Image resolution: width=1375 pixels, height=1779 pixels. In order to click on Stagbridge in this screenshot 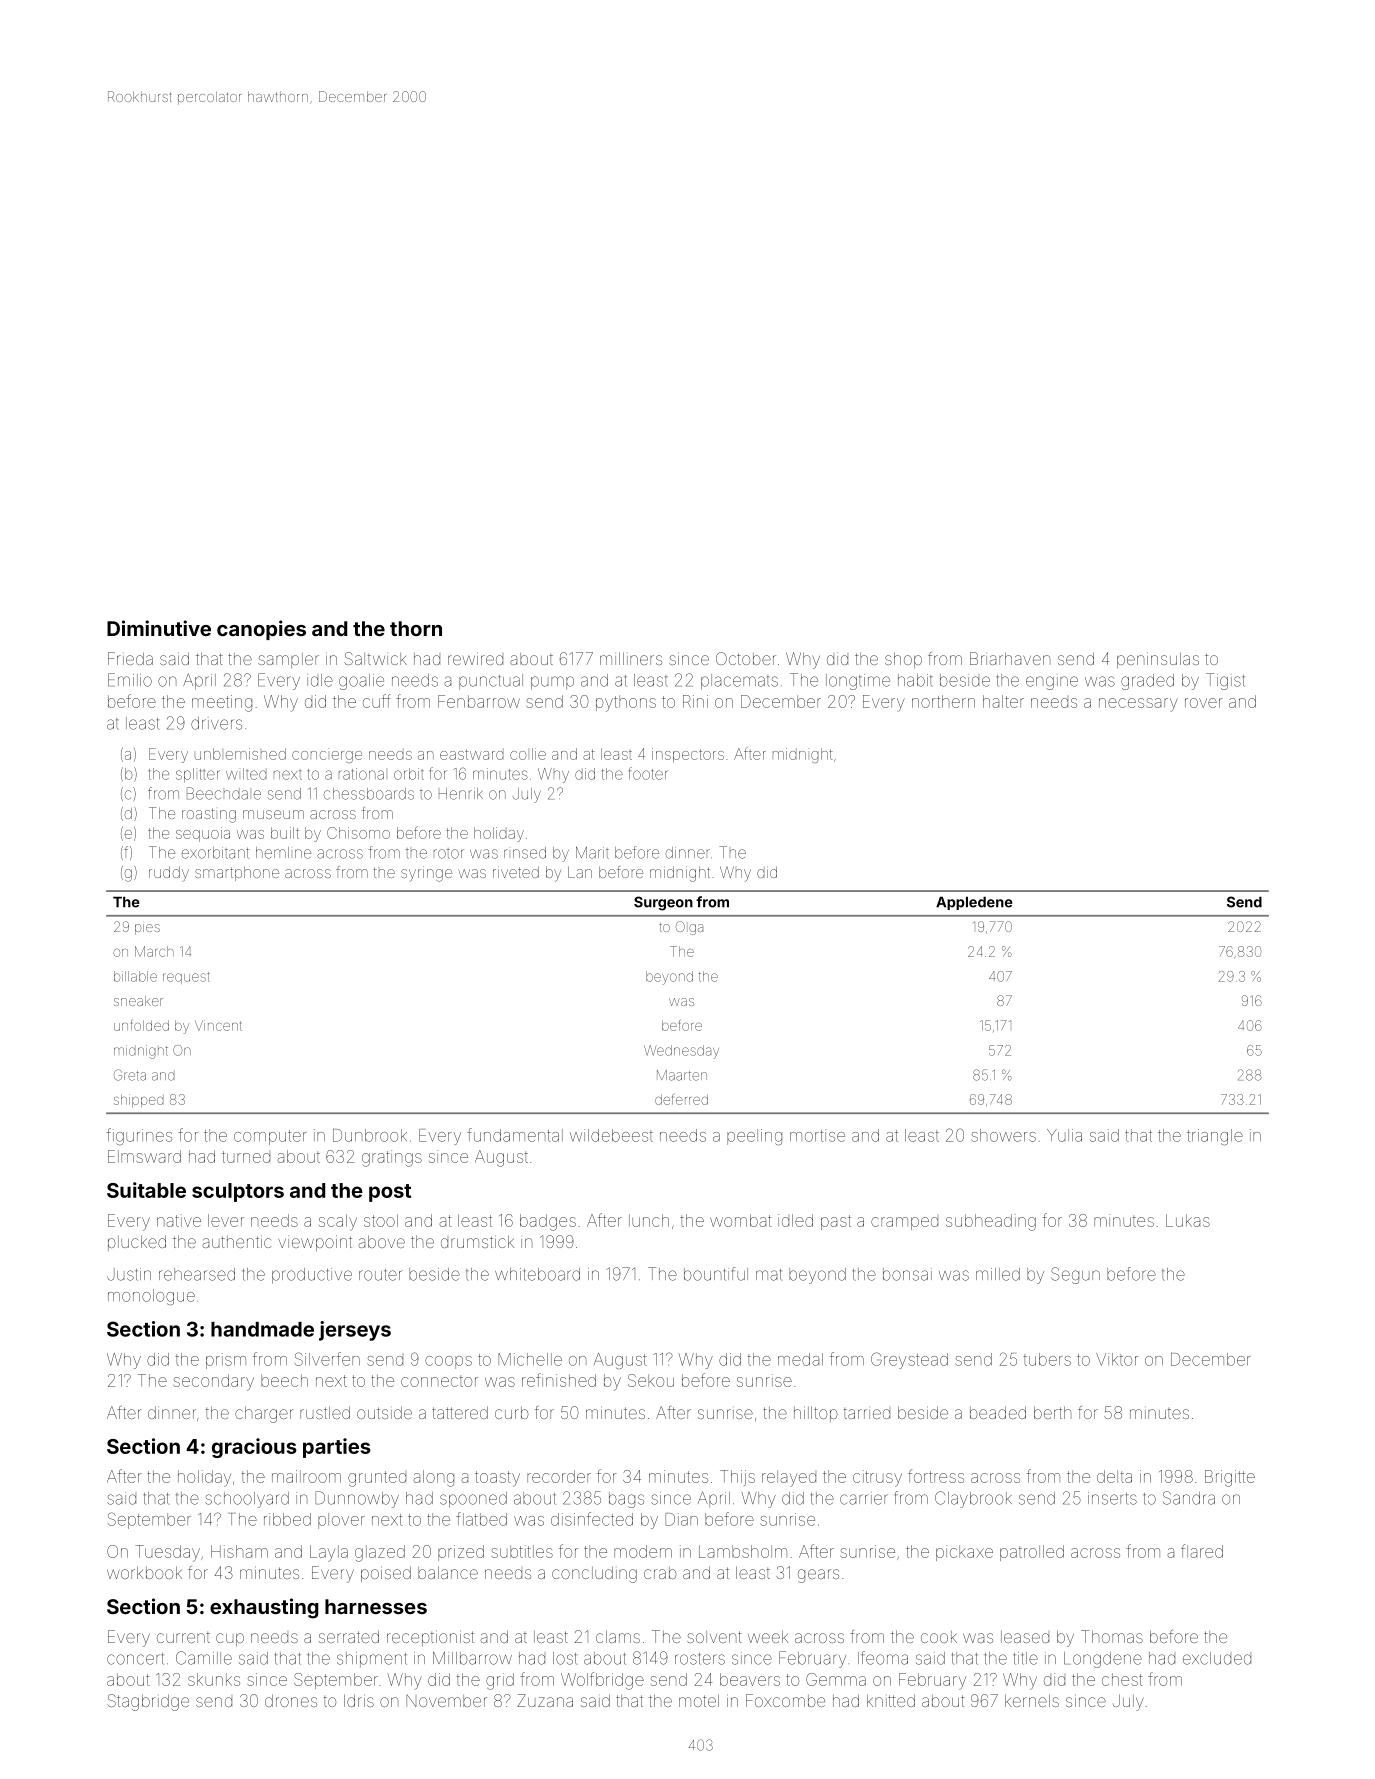, I will do `click(148, 1702)`.
